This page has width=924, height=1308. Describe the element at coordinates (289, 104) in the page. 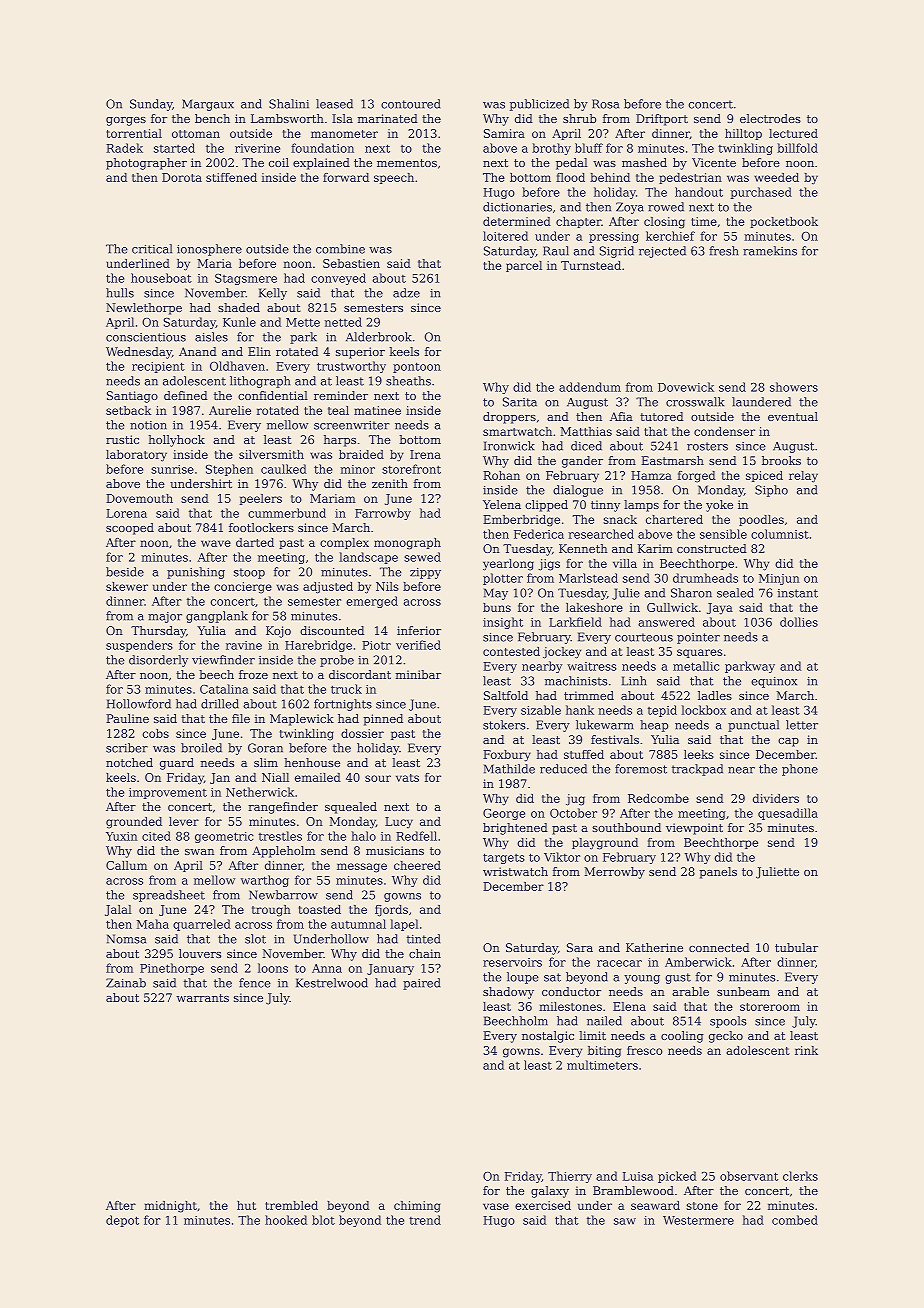

I see `Shalini` at that location.
